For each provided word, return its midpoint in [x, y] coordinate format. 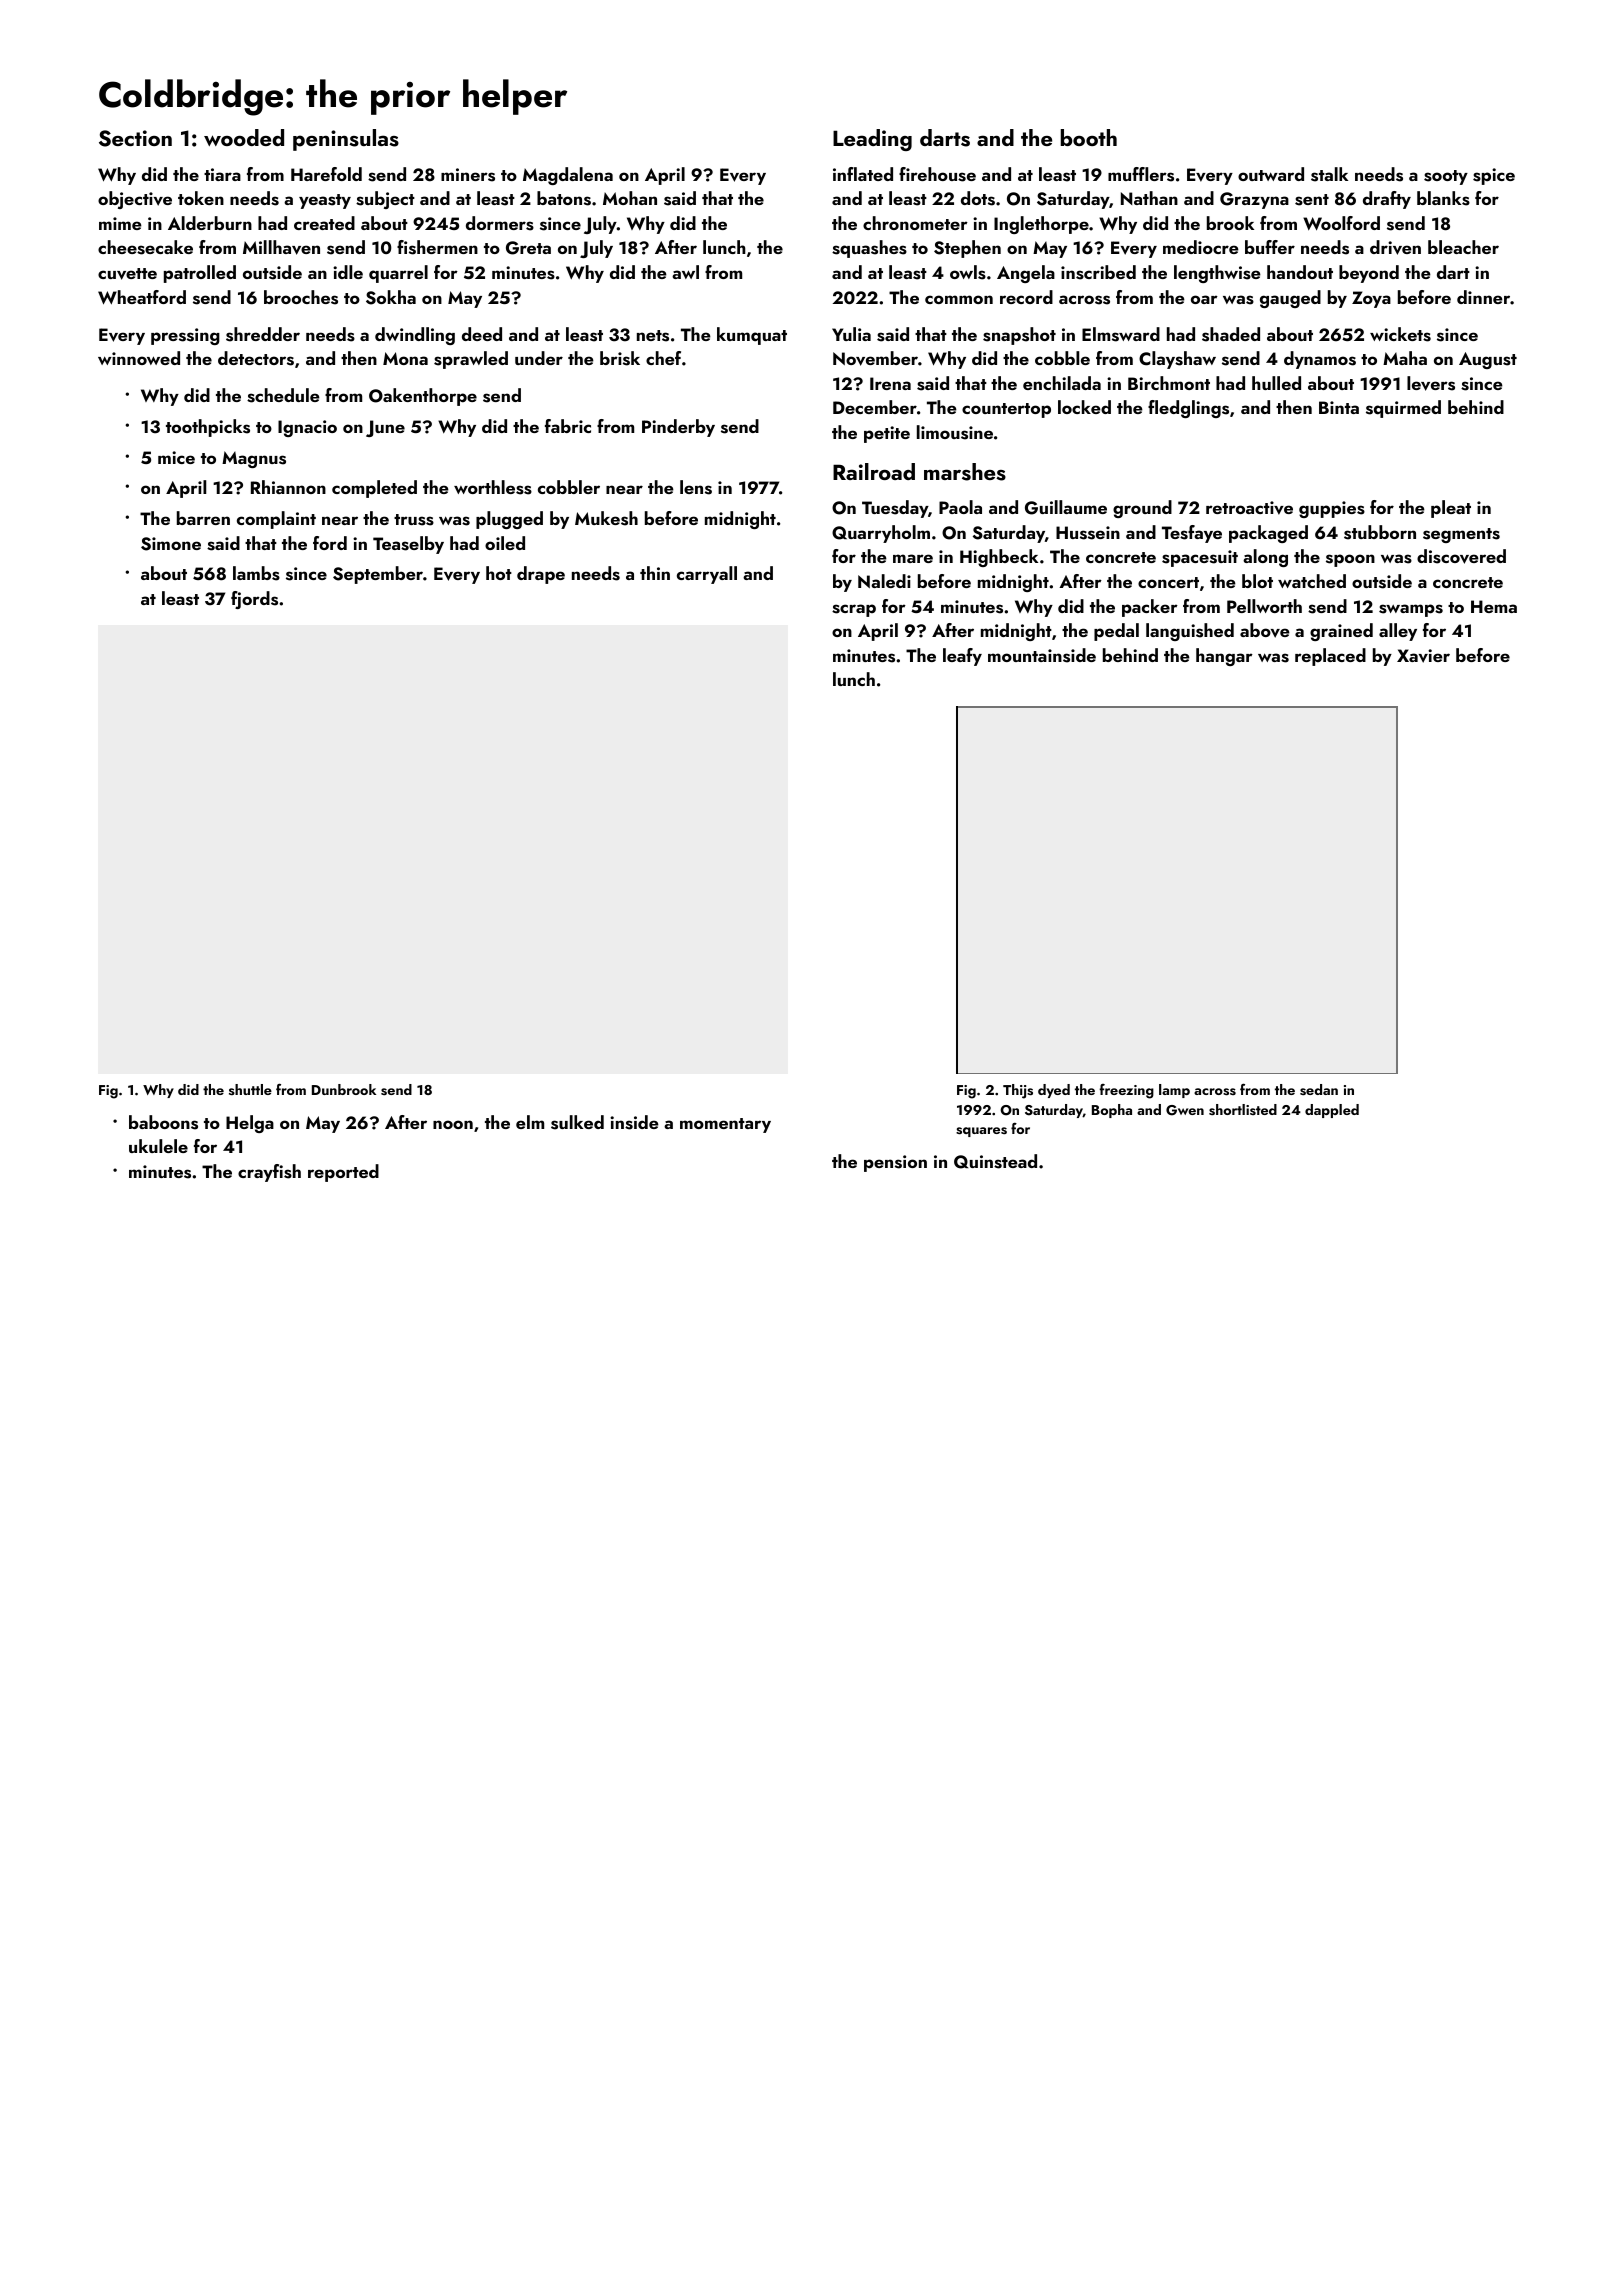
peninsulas [346, 140]
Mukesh [606, 518]
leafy [962, 657]
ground [1142, 509]
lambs [256, 573]
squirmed [1403, 409]
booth [1089, 137]
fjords [254, 600]
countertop [1006, 410]
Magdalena [568, 176]
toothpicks [208, 428]
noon [453, 1124]
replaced [1330, 657]
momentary [725, 1125]
